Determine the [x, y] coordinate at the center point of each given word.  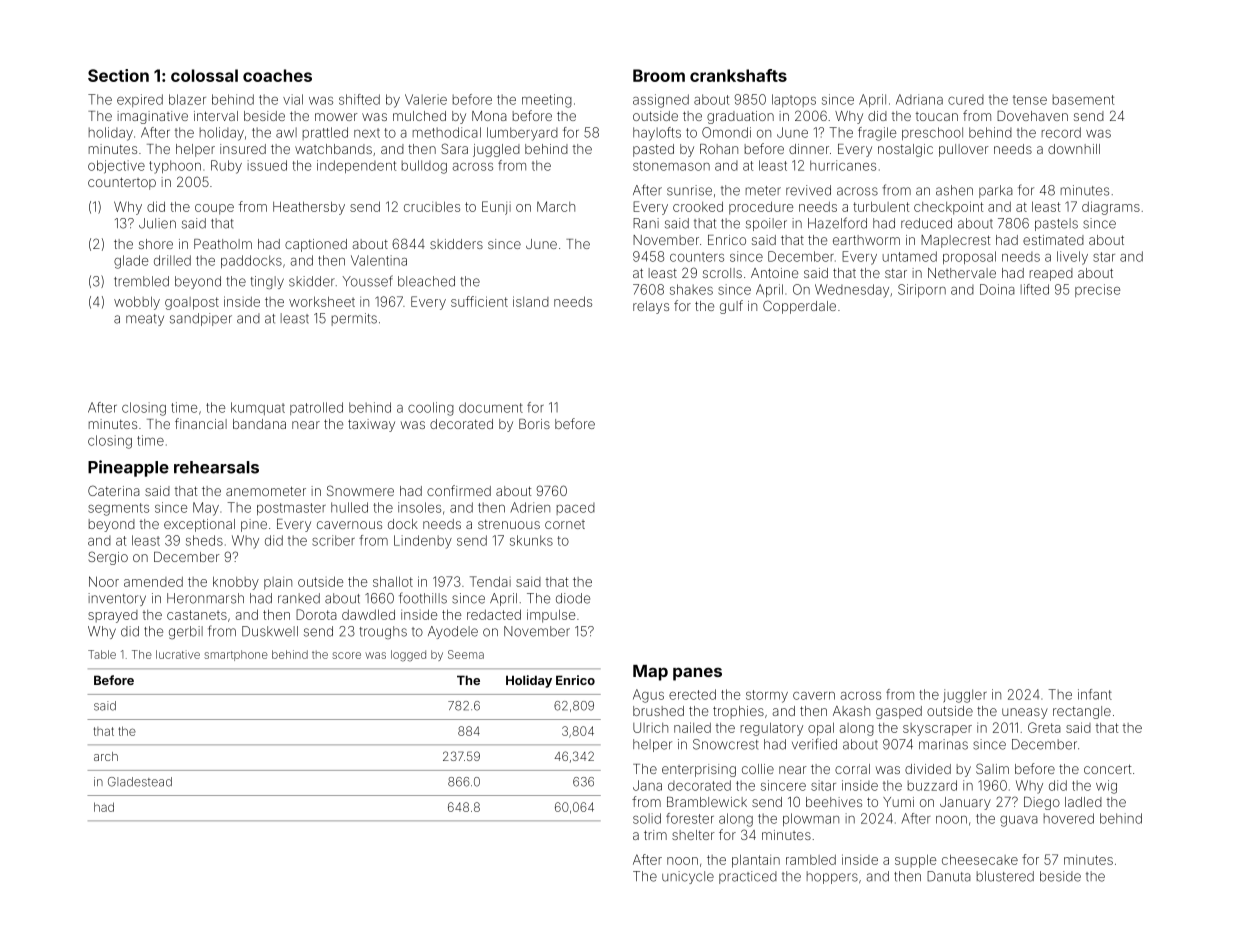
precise [1097, 290]
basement [1083, 99]
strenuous [509, 524]
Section [118, 75]
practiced [748, 877]
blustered [1005, 876]
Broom [659, 75]
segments [118, 509]
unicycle [688, 877]
